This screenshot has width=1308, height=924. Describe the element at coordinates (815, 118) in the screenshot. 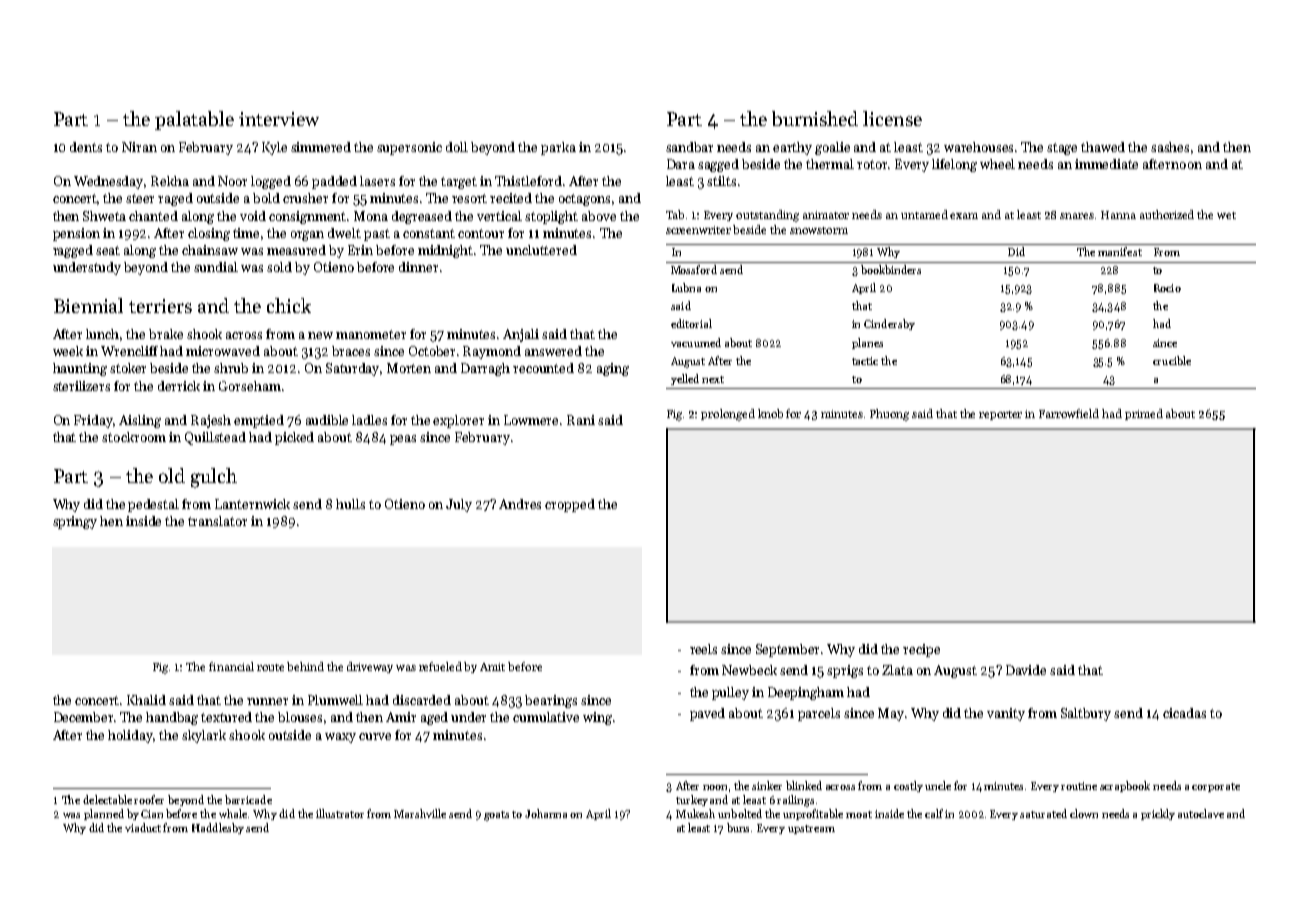

I see `burnished` at that location.
